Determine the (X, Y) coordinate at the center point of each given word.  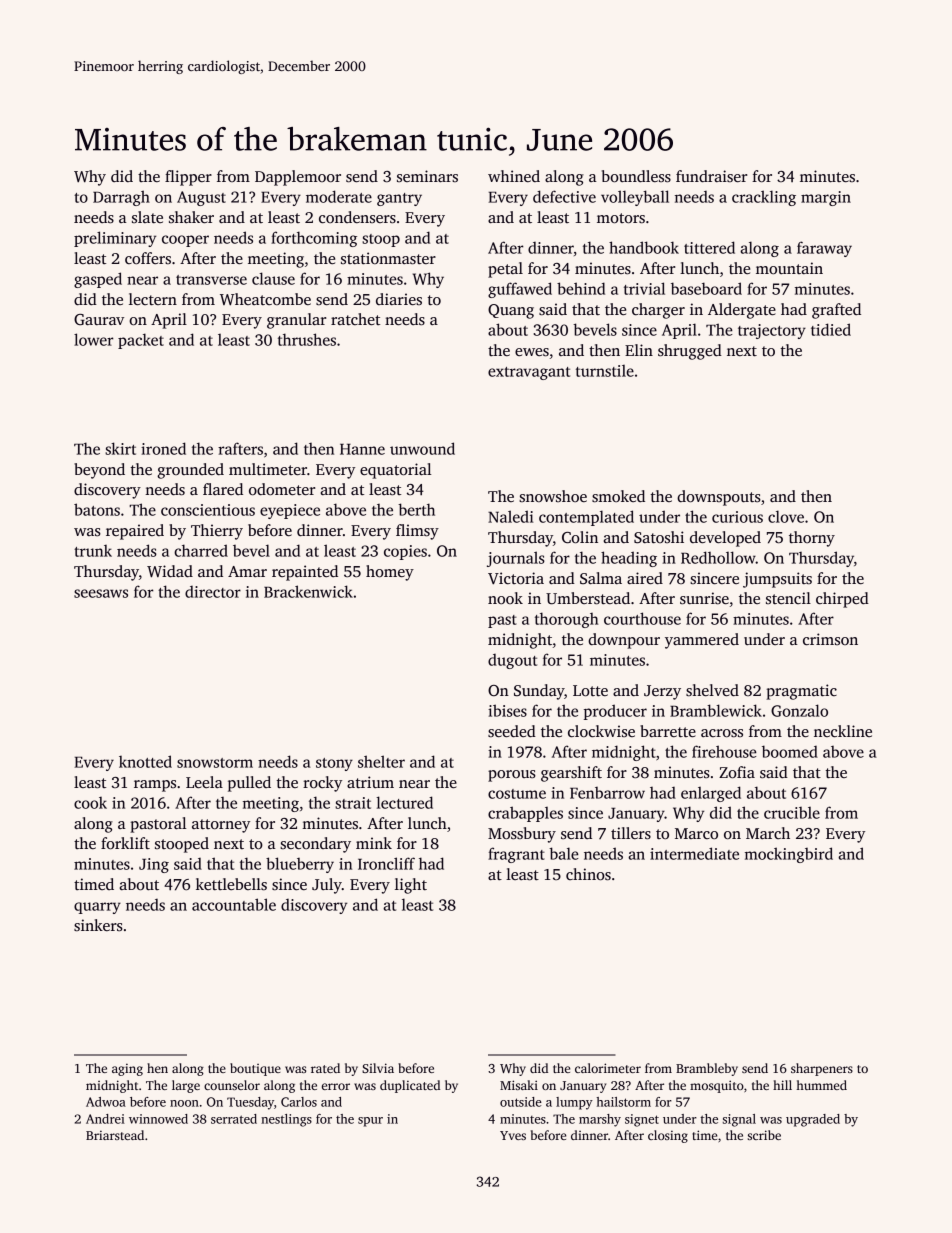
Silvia (378, 1068)
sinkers (98, 925)
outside (521, 1102)
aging (127, 1070)
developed (725, 539)
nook (505, 598)
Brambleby (707, 1069)
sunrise (704, 598)
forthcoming (314, 239)
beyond (99, 471)
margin (826, 198)
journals (516, 559)
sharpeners (822, 1069)
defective (564, 196)
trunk (93, 551)
